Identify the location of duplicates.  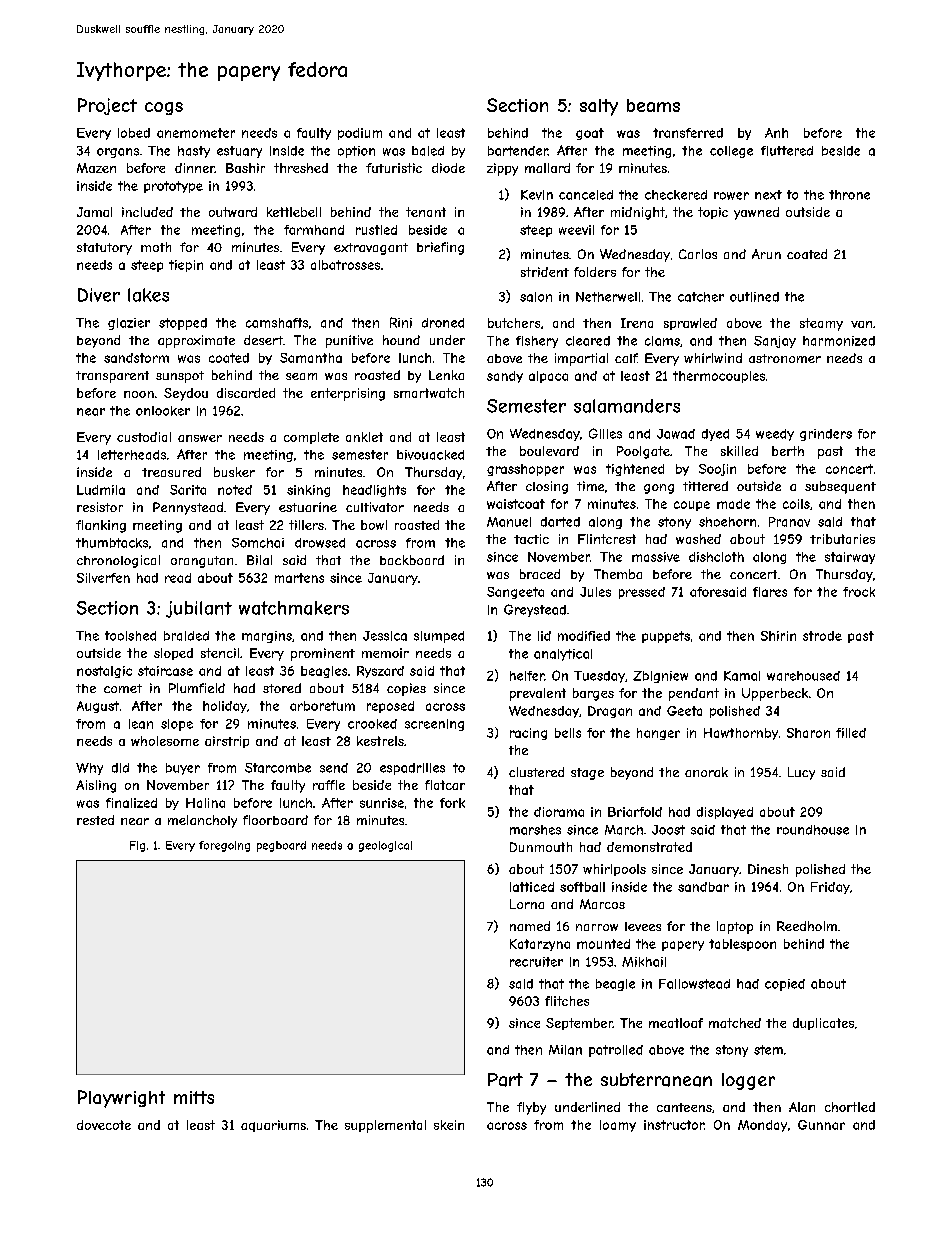
(823, 1024).
